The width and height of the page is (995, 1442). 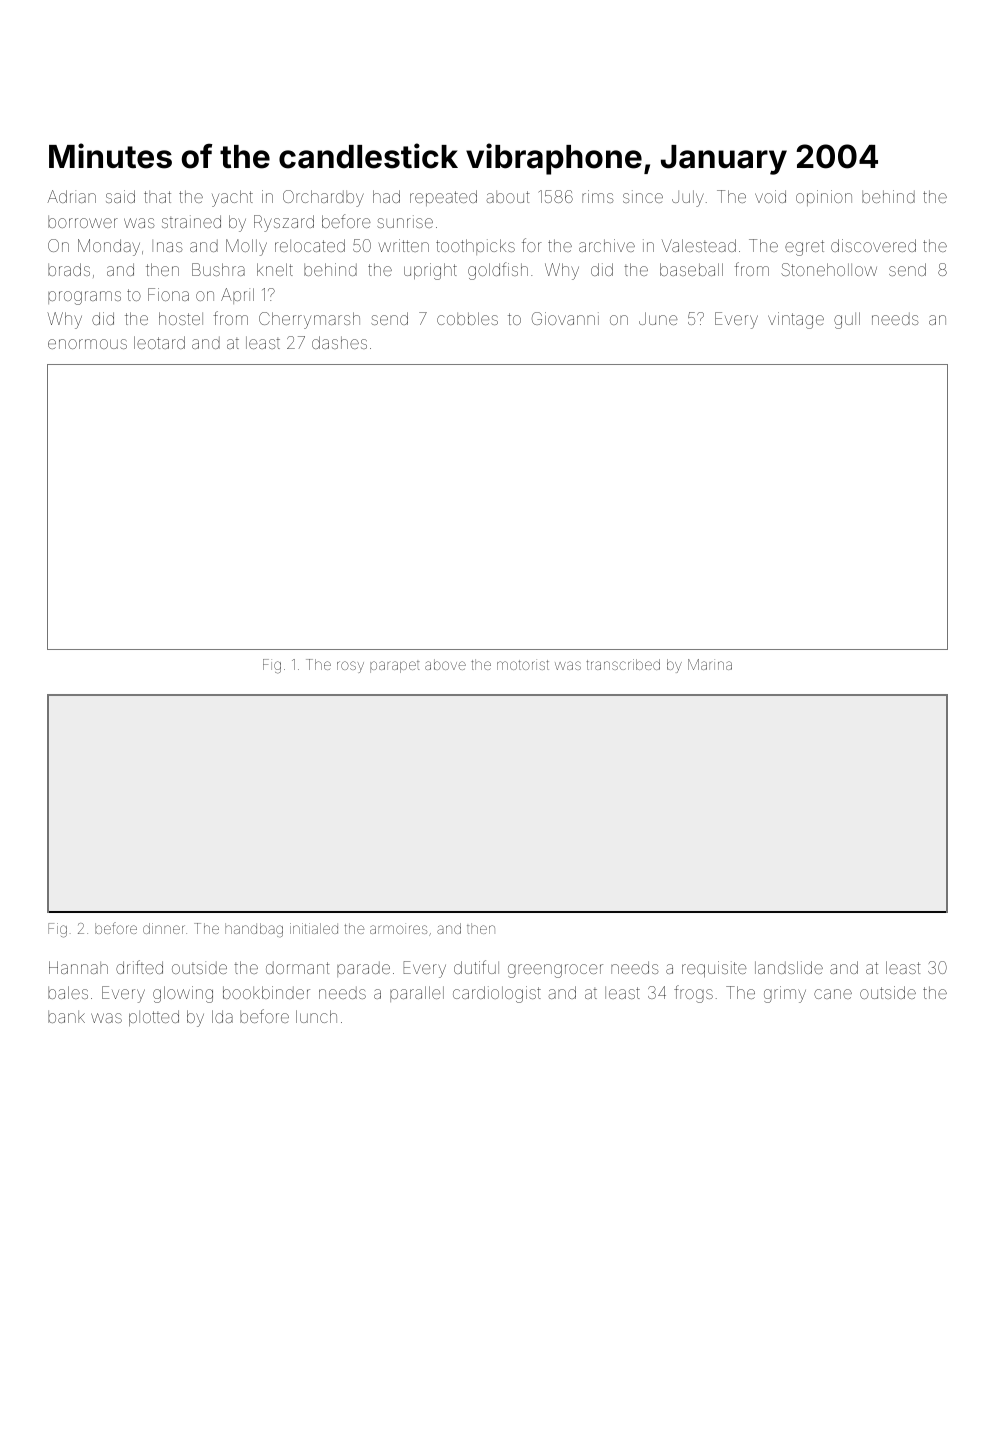 I want to click on rosy, so click(x=350, y=667).
